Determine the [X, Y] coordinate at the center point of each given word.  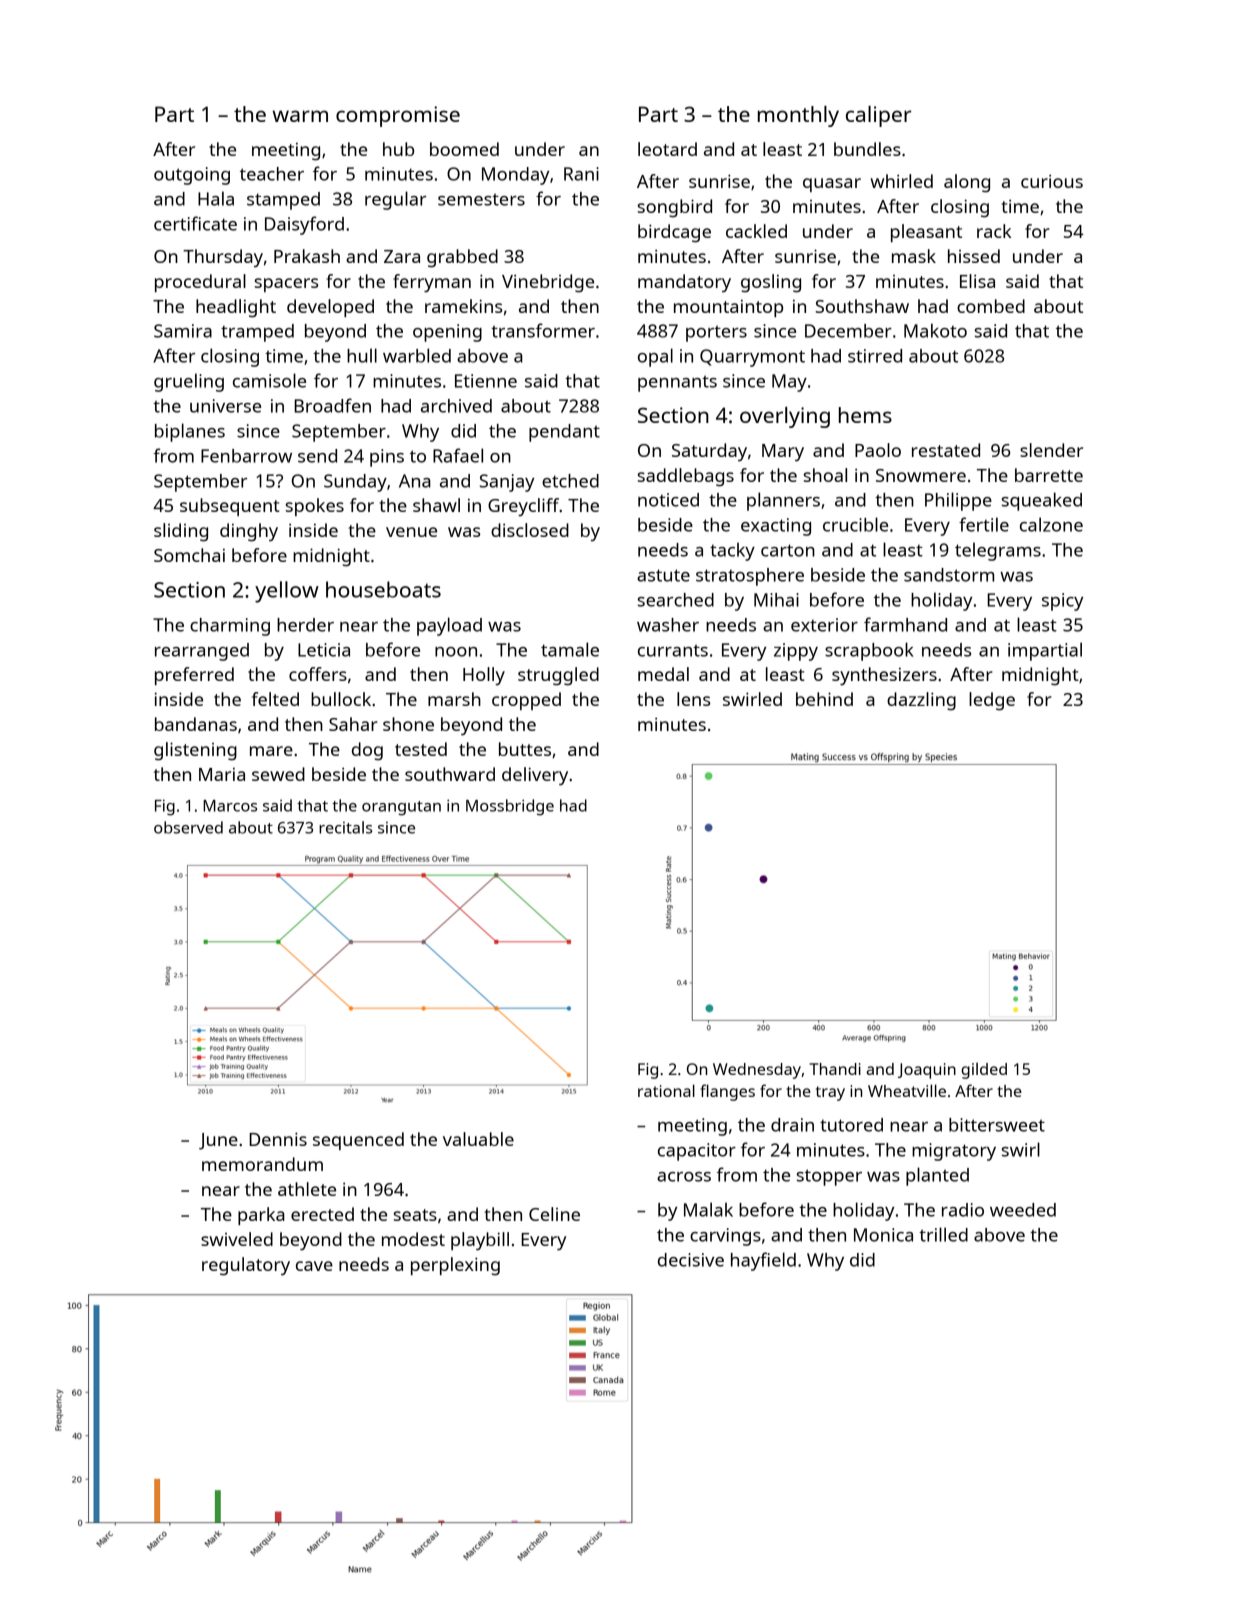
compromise [398, 116]
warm [300, 116]
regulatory [246, 1266]
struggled [558, 676]
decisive [691, 1260]
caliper [878, 116]
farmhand [905, 624]
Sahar [353, 724]
